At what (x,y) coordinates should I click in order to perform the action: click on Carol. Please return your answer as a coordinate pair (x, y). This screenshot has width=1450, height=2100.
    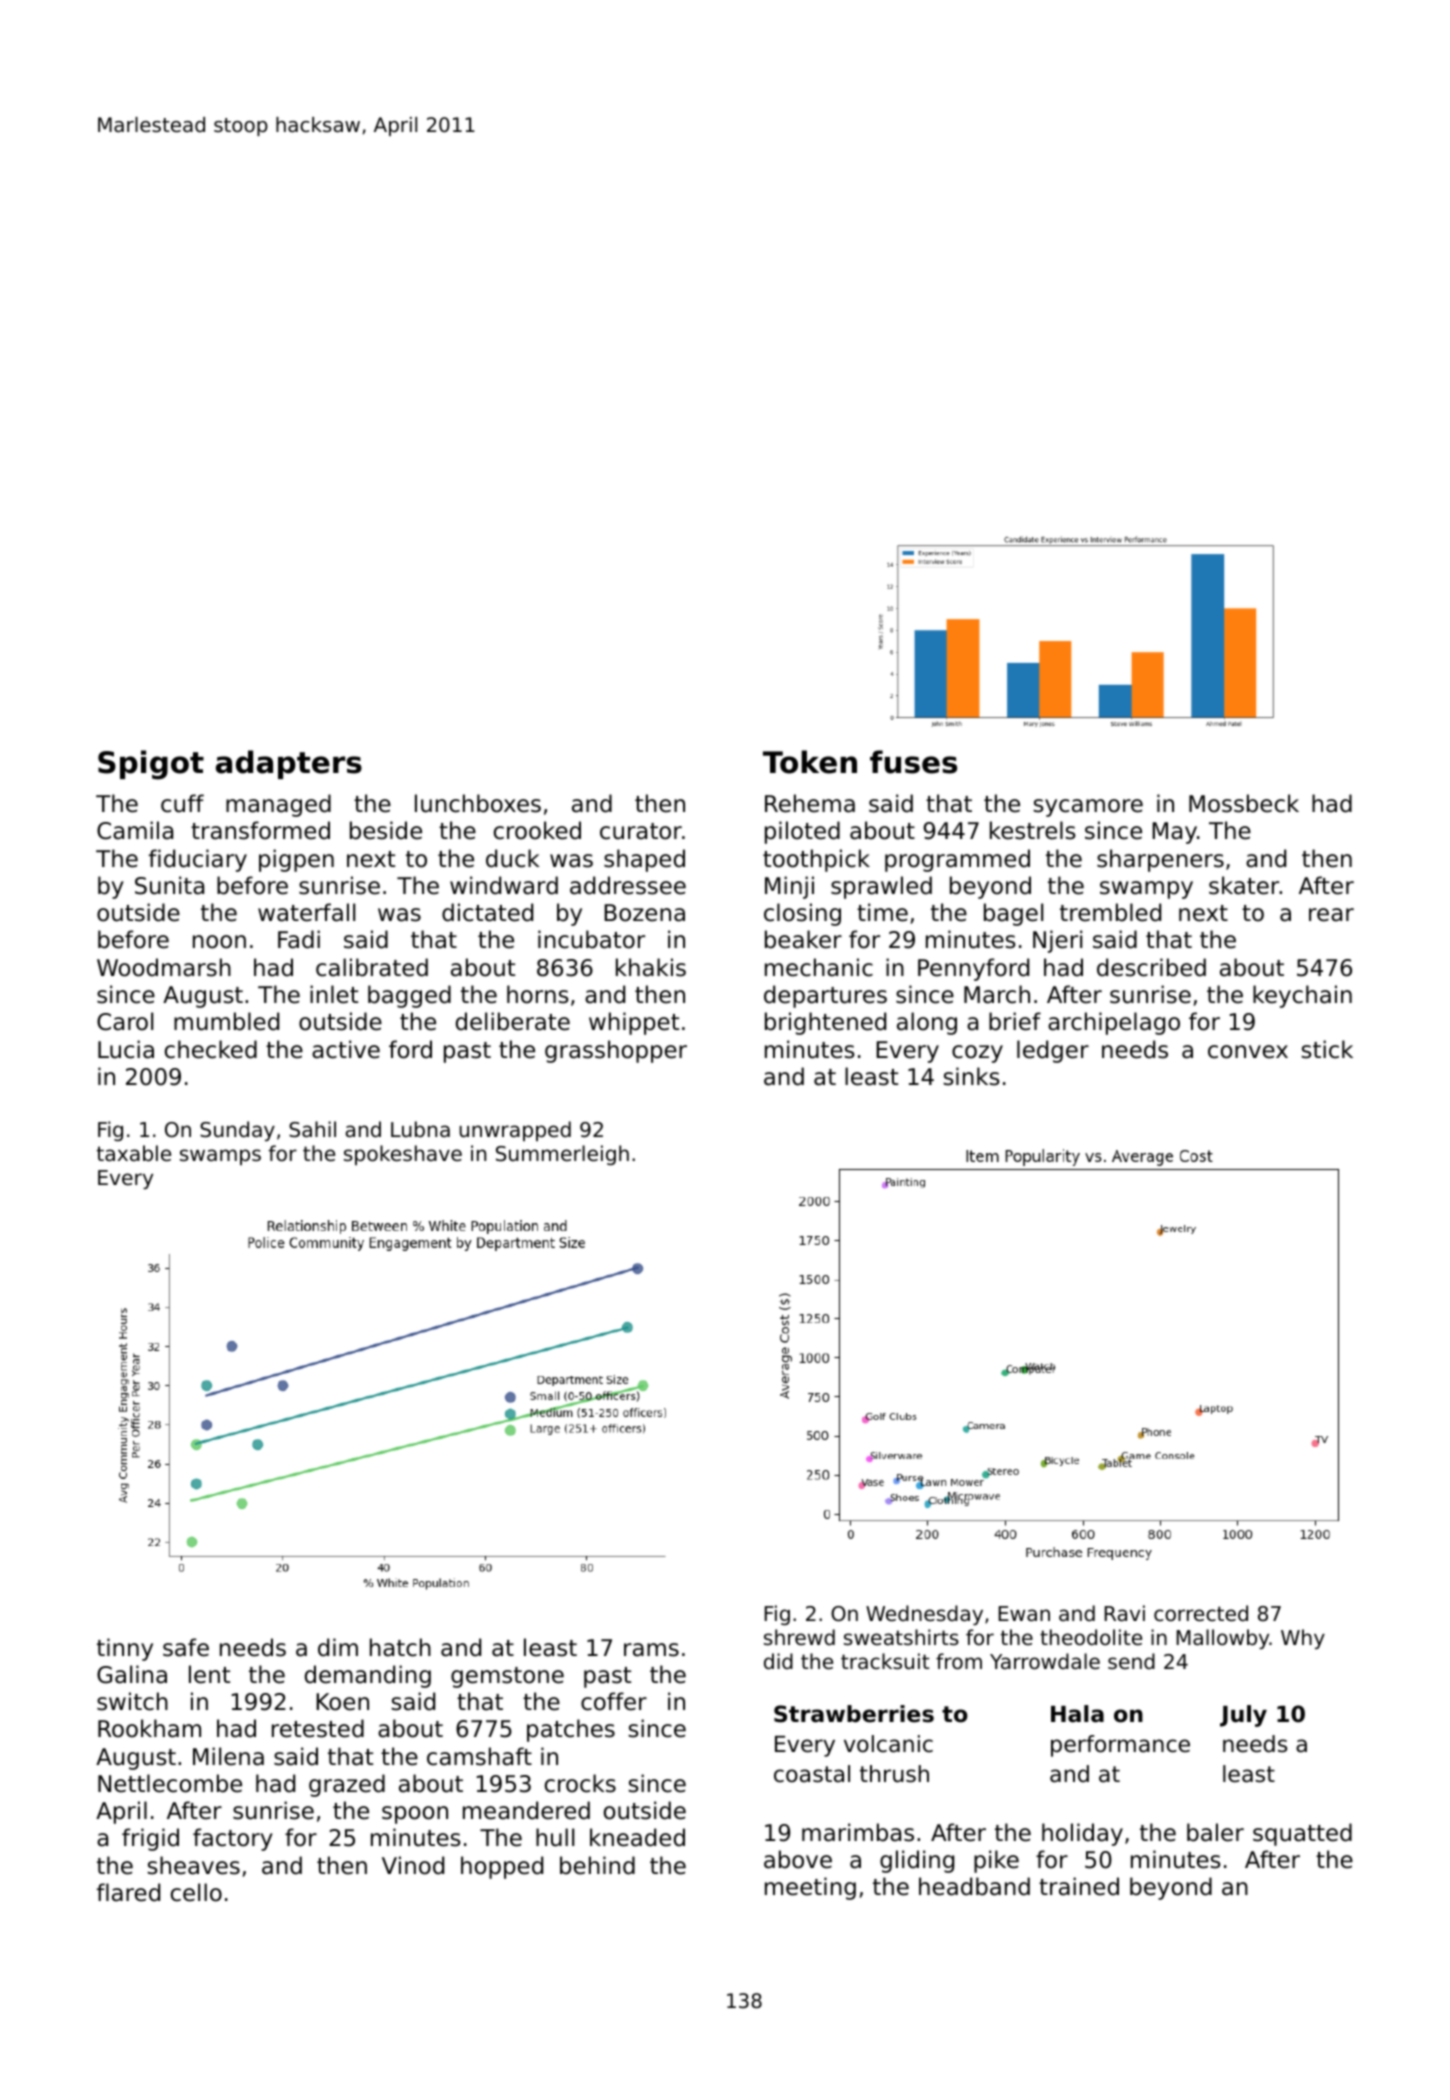
    Looking at the image, I should click on (125, 1021).
